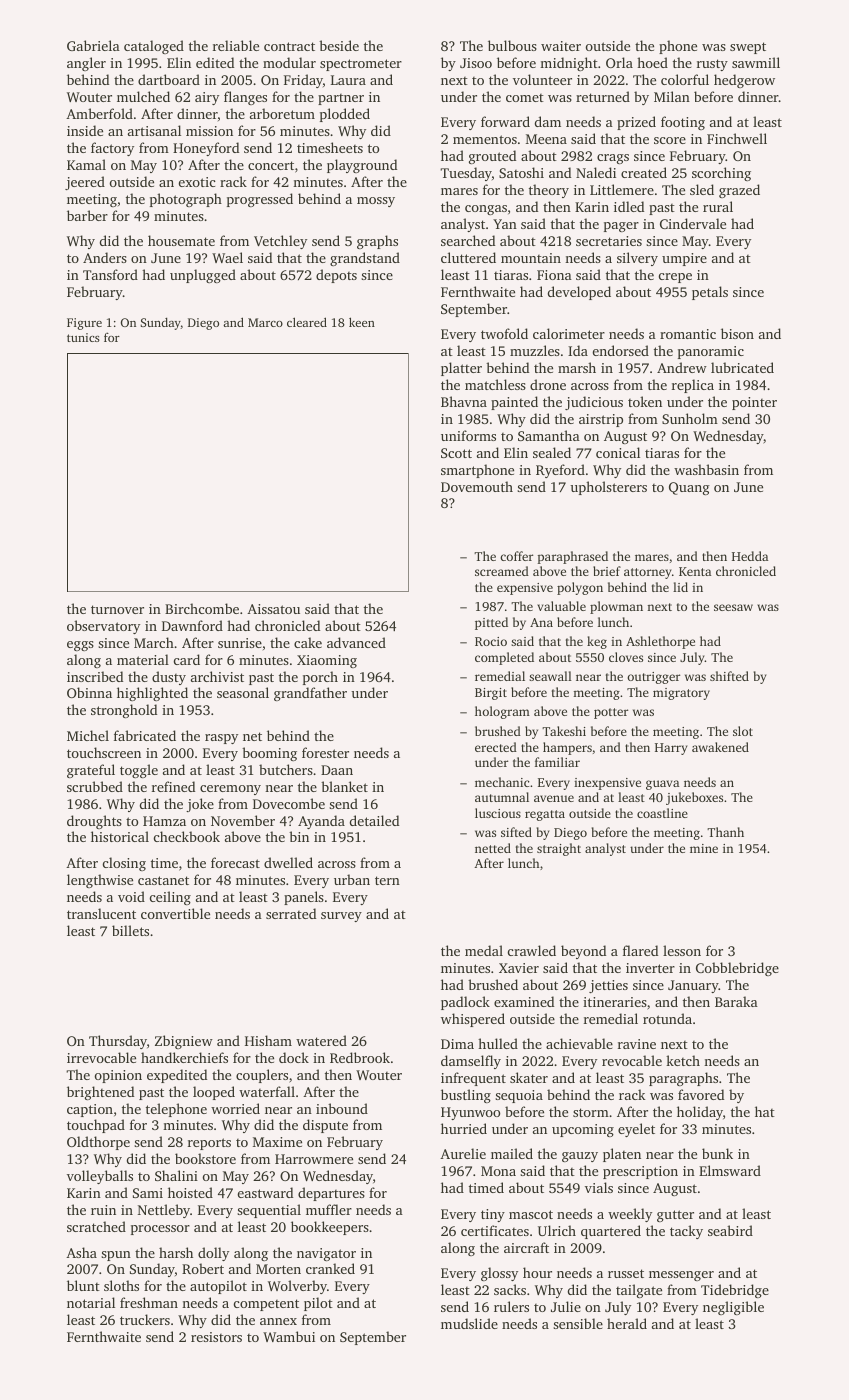 Image resolution: width=849 pixels, height=1400 pixels. Describe the element at coordinates (469, 1323) in the page. I see `mudslide` at that location.
